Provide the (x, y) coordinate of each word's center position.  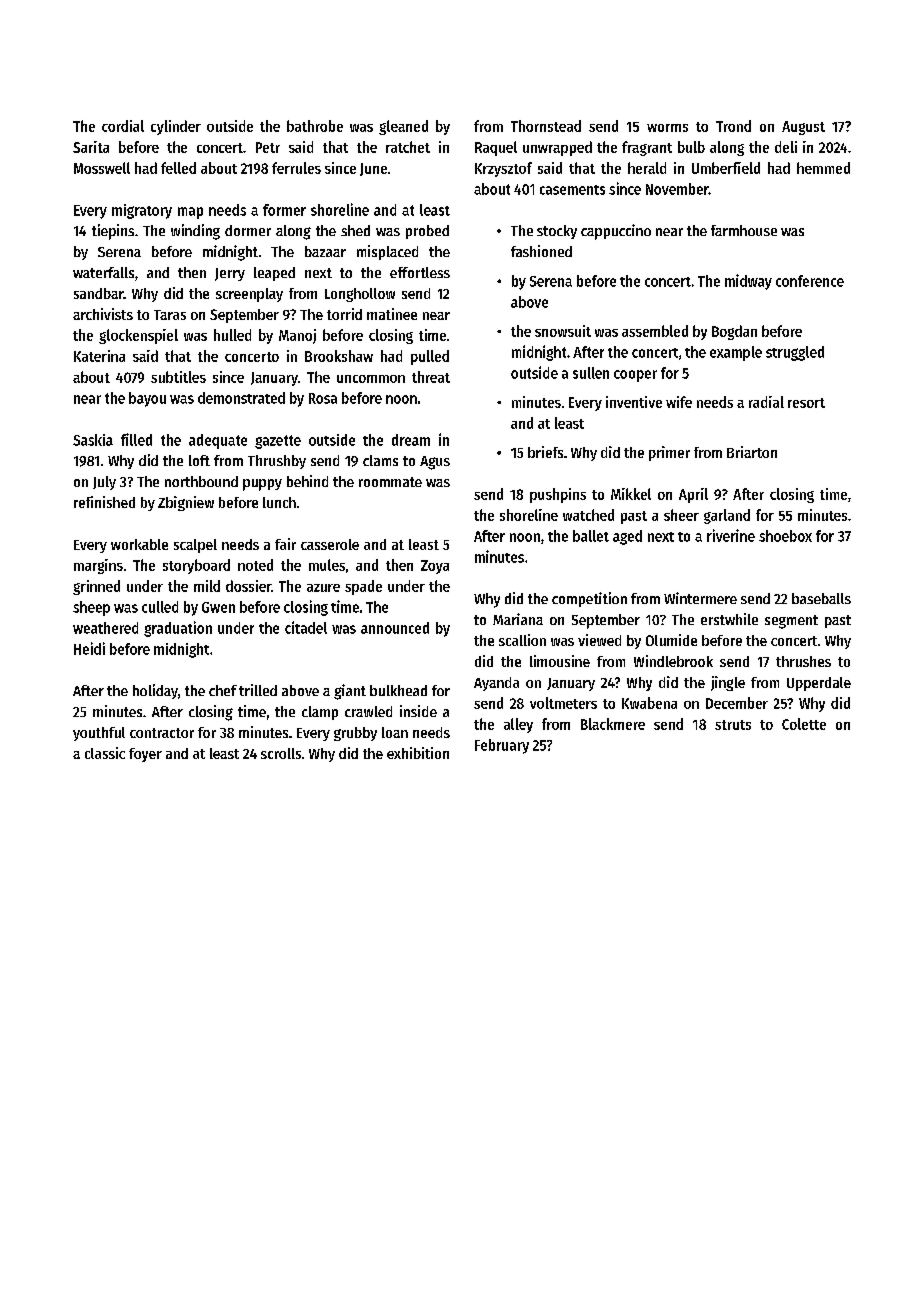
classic (105, 753)
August (803, 128)
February (502, 746)
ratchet (408, 147)
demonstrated (241, 398)
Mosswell (102, 168)
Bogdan (734, 332)
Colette (804, 724)
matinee (392, 314)
